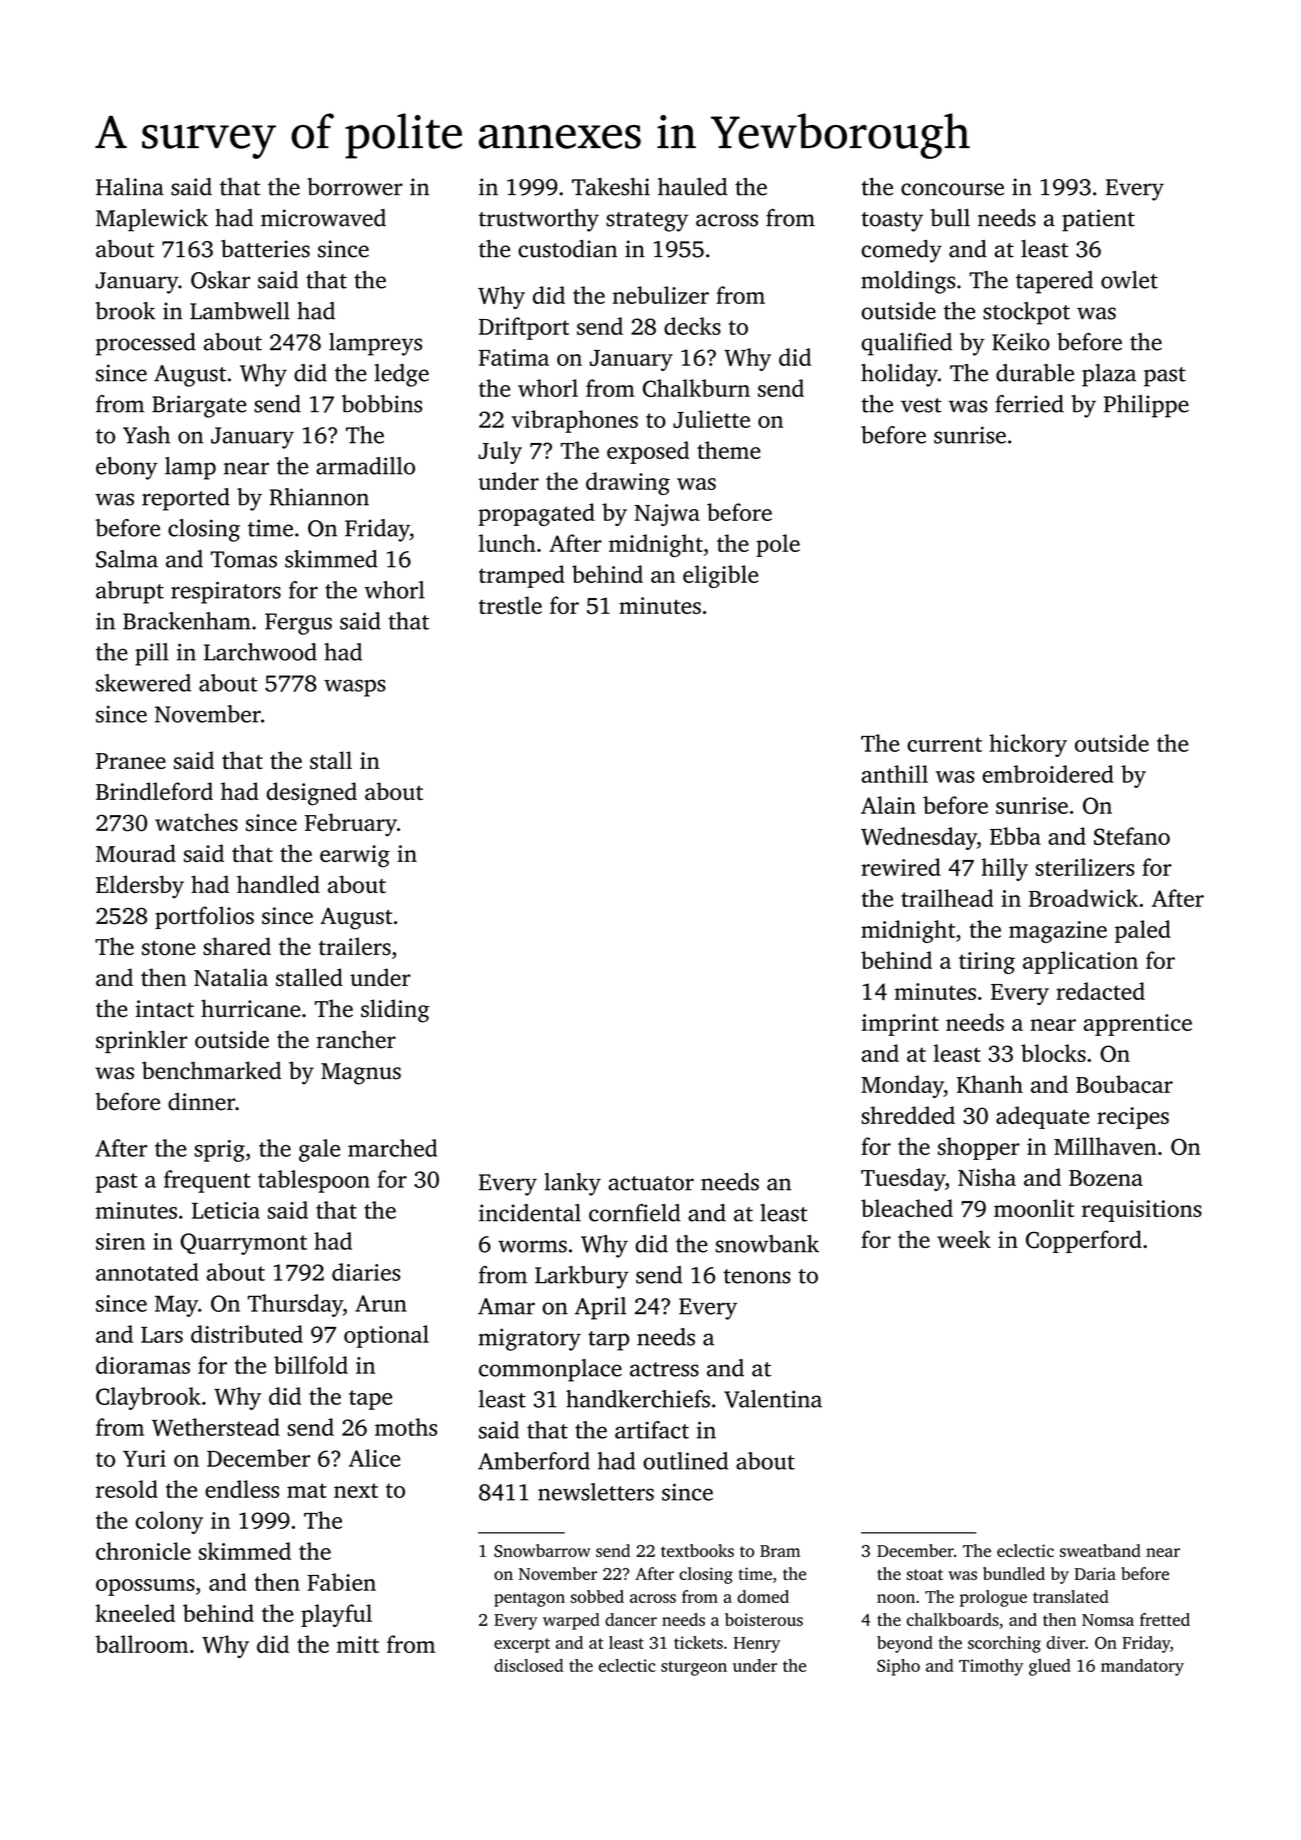  I want to click on Wednesday, so click(919, 838).
